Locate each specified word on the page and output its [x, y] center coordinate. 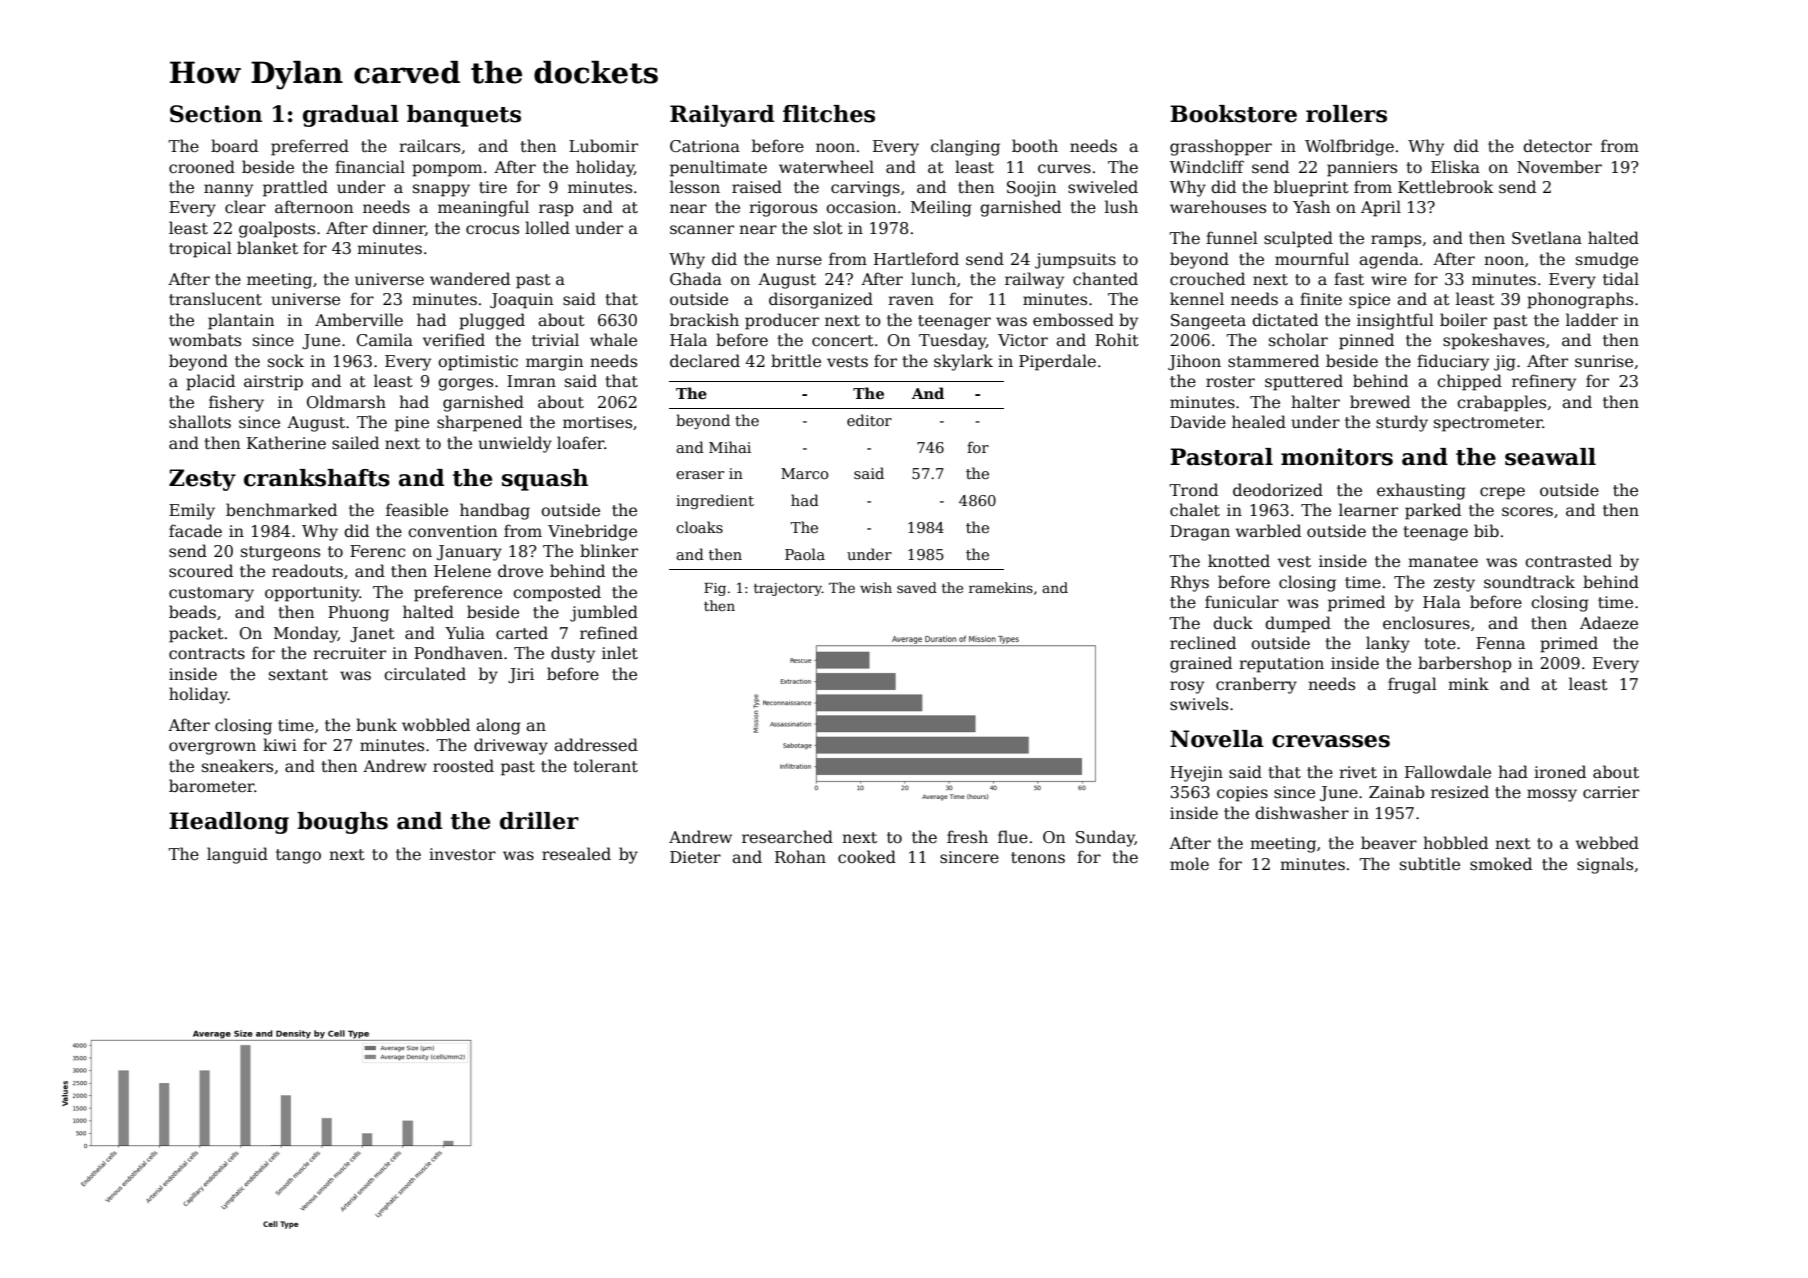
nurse [799, 261]
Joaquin [521, 301]
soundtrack [1529, 582]
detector [1557, 146]
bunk [376, 724]
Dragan [1200, 533]
